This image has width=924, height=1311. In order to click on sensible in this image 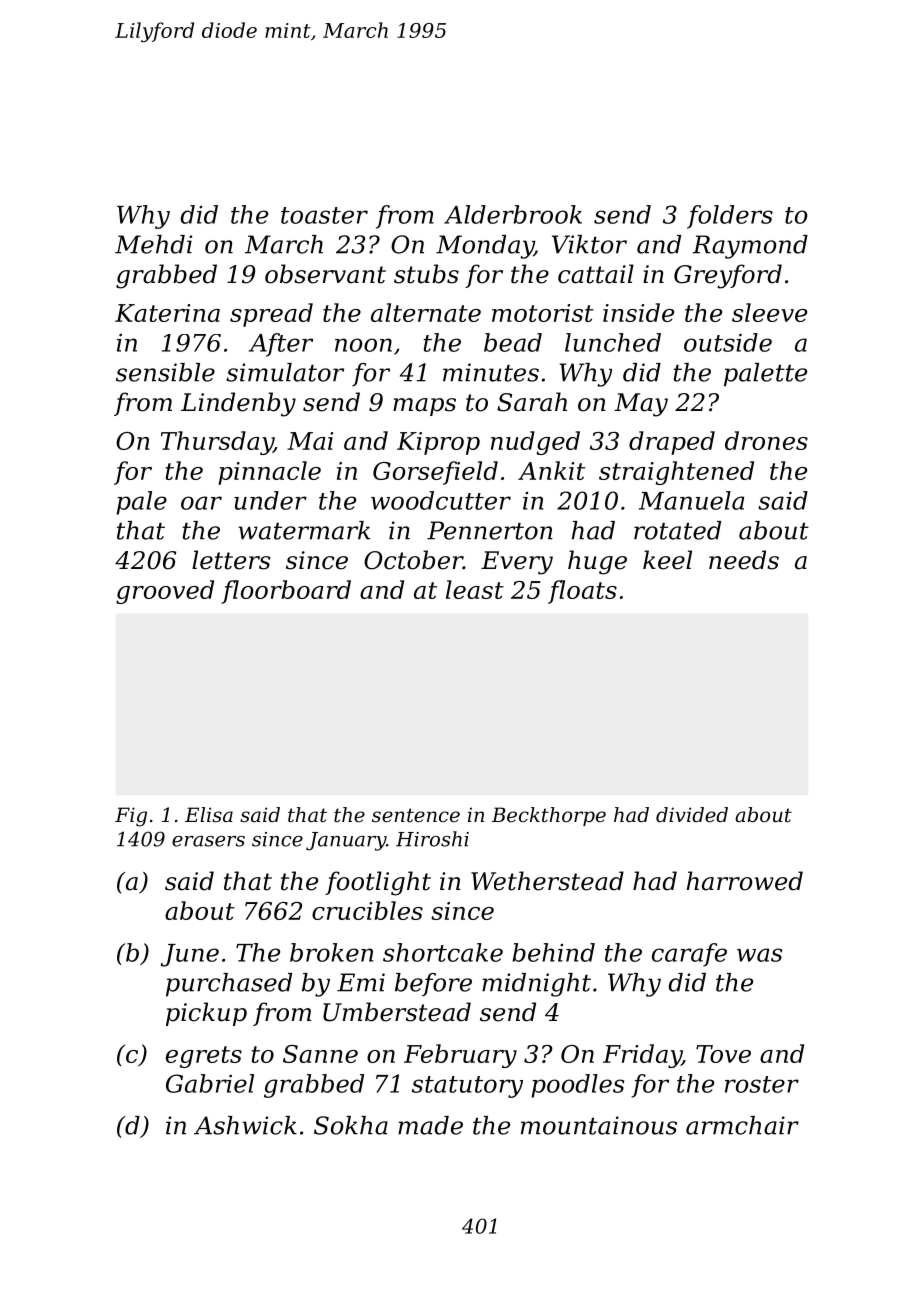, I will do `click(165, 372)`.
